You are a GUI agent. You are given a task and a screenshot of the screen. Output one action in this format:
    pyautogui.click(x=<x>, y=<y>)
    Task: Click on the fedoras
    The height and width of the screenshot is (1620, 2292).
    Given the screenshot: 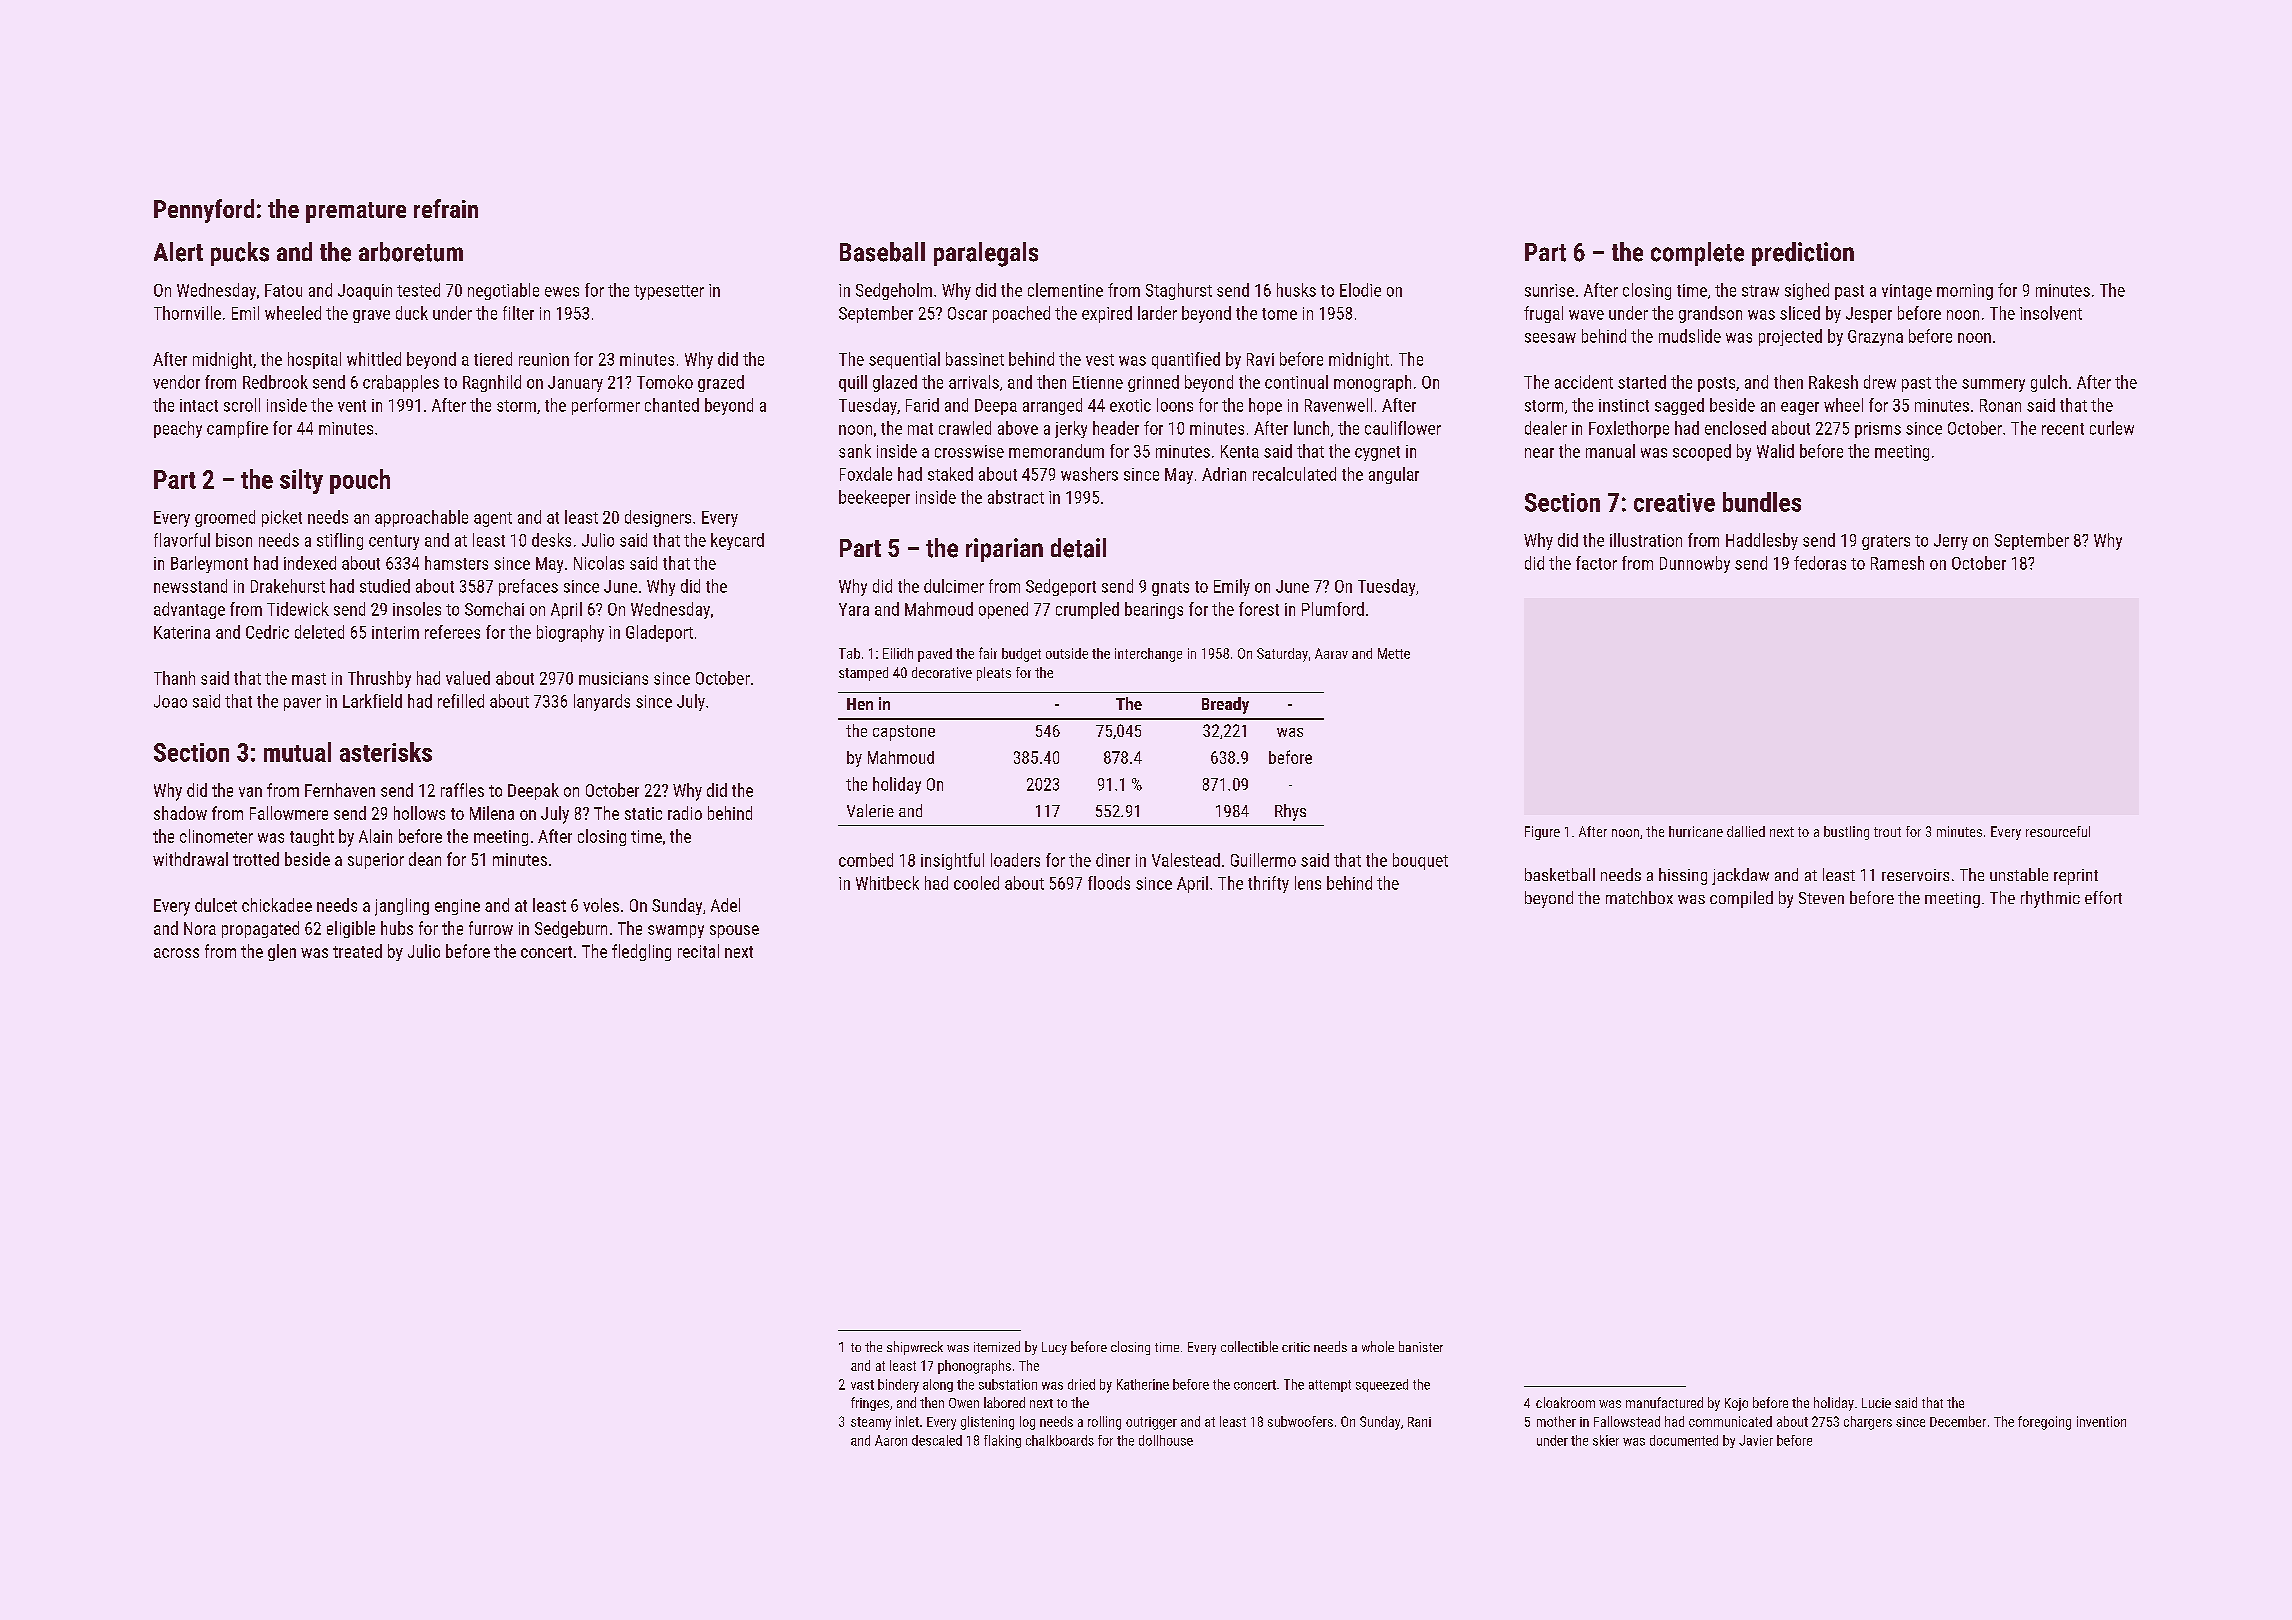 What is the action you would take?
    pyautogui.click(x=1820, y=563)
